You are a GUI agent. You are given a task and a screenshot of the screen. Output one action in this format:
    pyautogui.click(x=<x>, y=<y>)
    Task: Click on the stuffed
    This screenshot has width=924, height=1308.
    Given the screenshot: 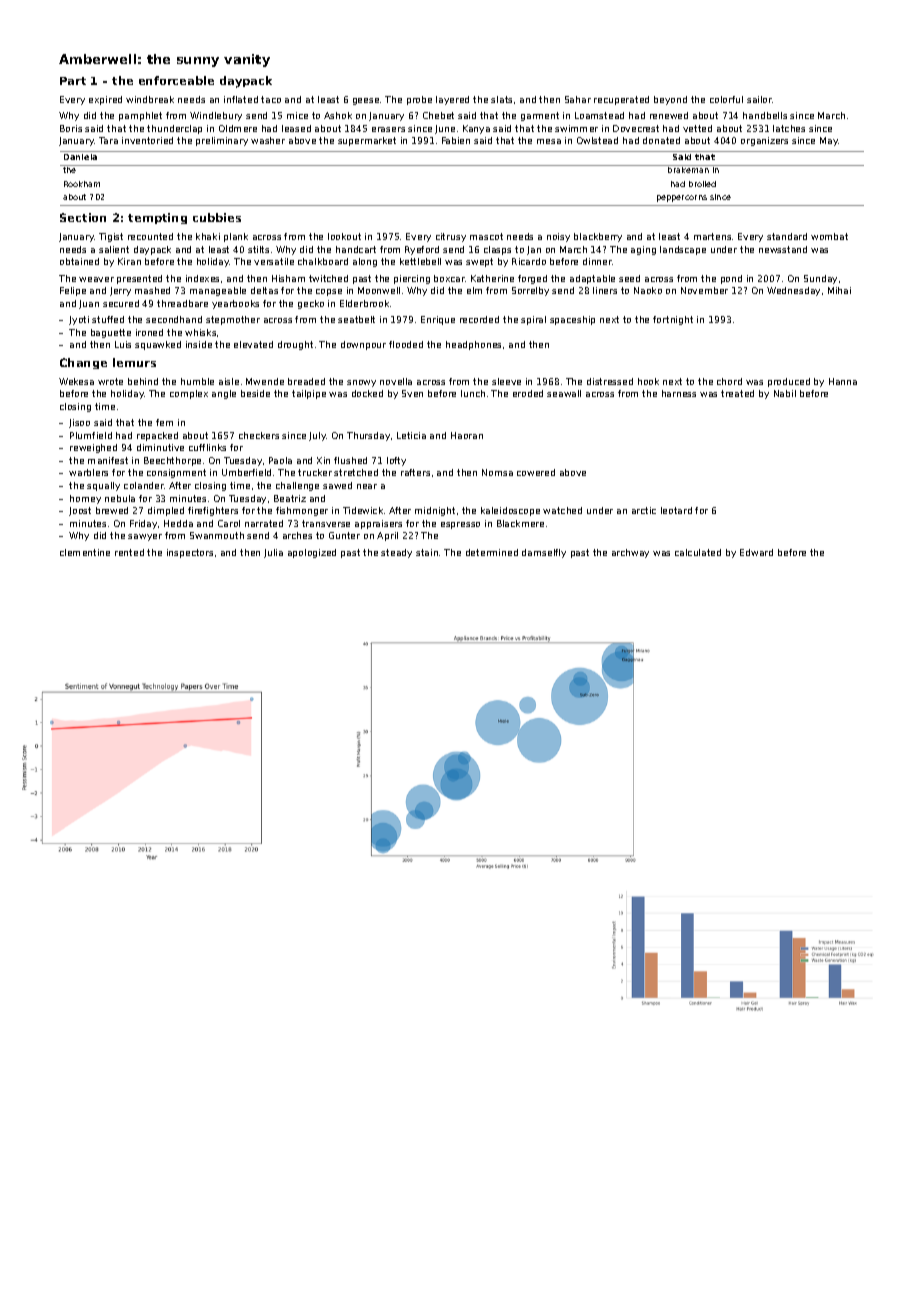 What is the action you would take?
    pyautogui.click(x=108, y=319)
